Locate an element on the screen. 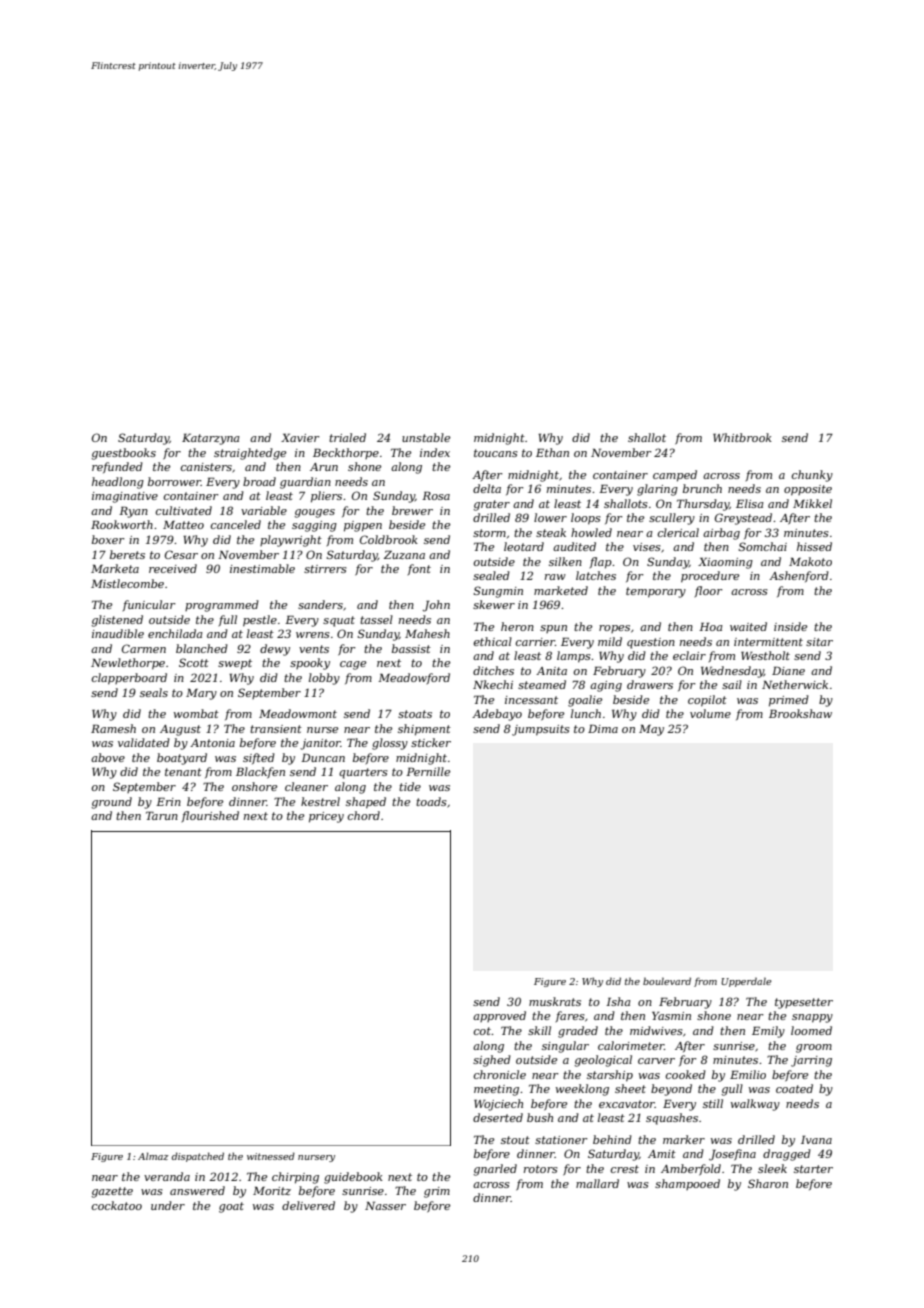  sighed is located at coordinates (492, 1061).
